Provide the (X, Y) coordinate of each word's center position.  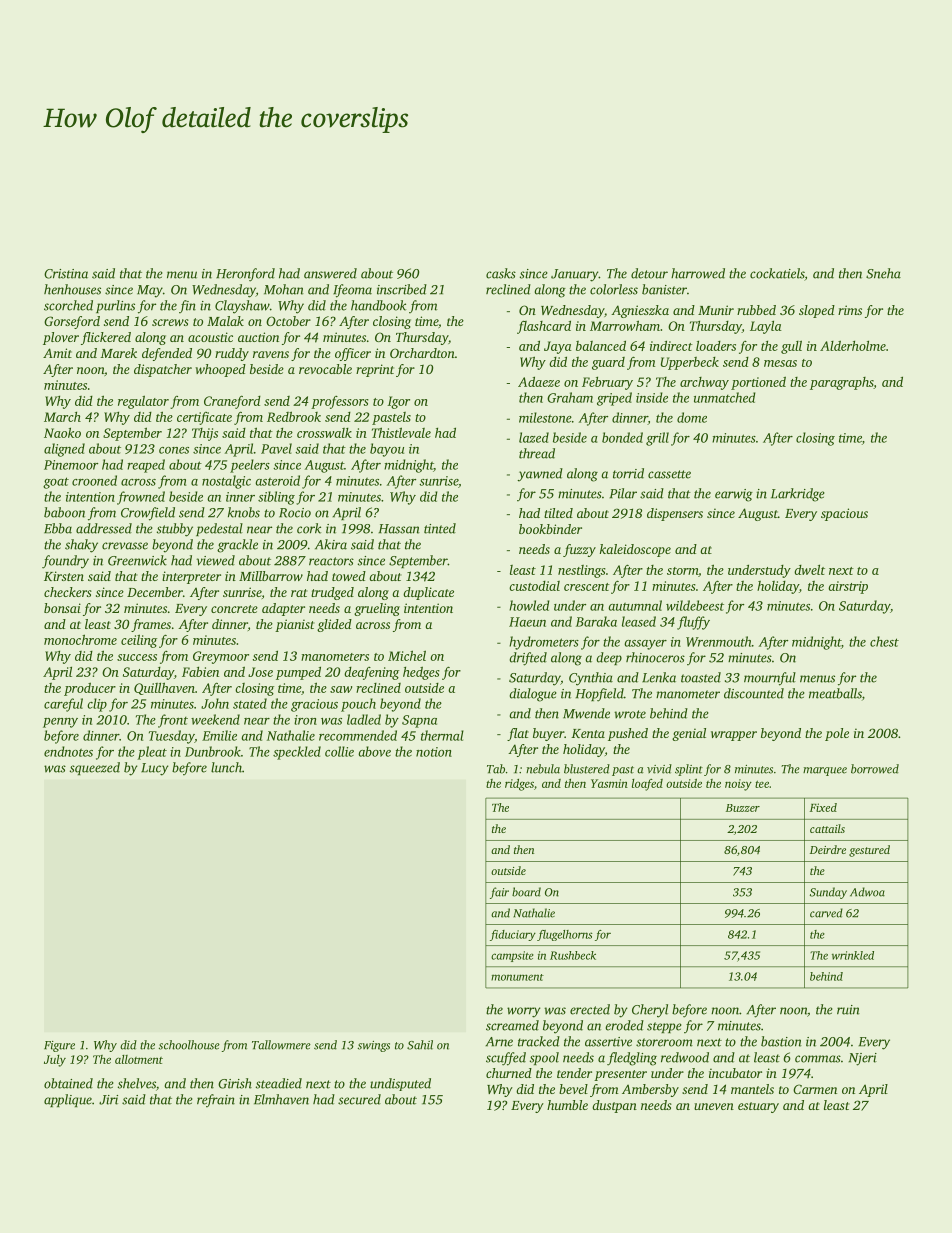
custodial (534, 586)
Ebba (58, 528)
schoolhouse (189, 1045)
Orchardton (422, 353)
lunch (226, 767)
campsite (512, 956)
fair (499, 893)
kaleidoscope (635, 550)
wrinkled (853, 955)
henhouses (72, 289)
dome (692, 417)
